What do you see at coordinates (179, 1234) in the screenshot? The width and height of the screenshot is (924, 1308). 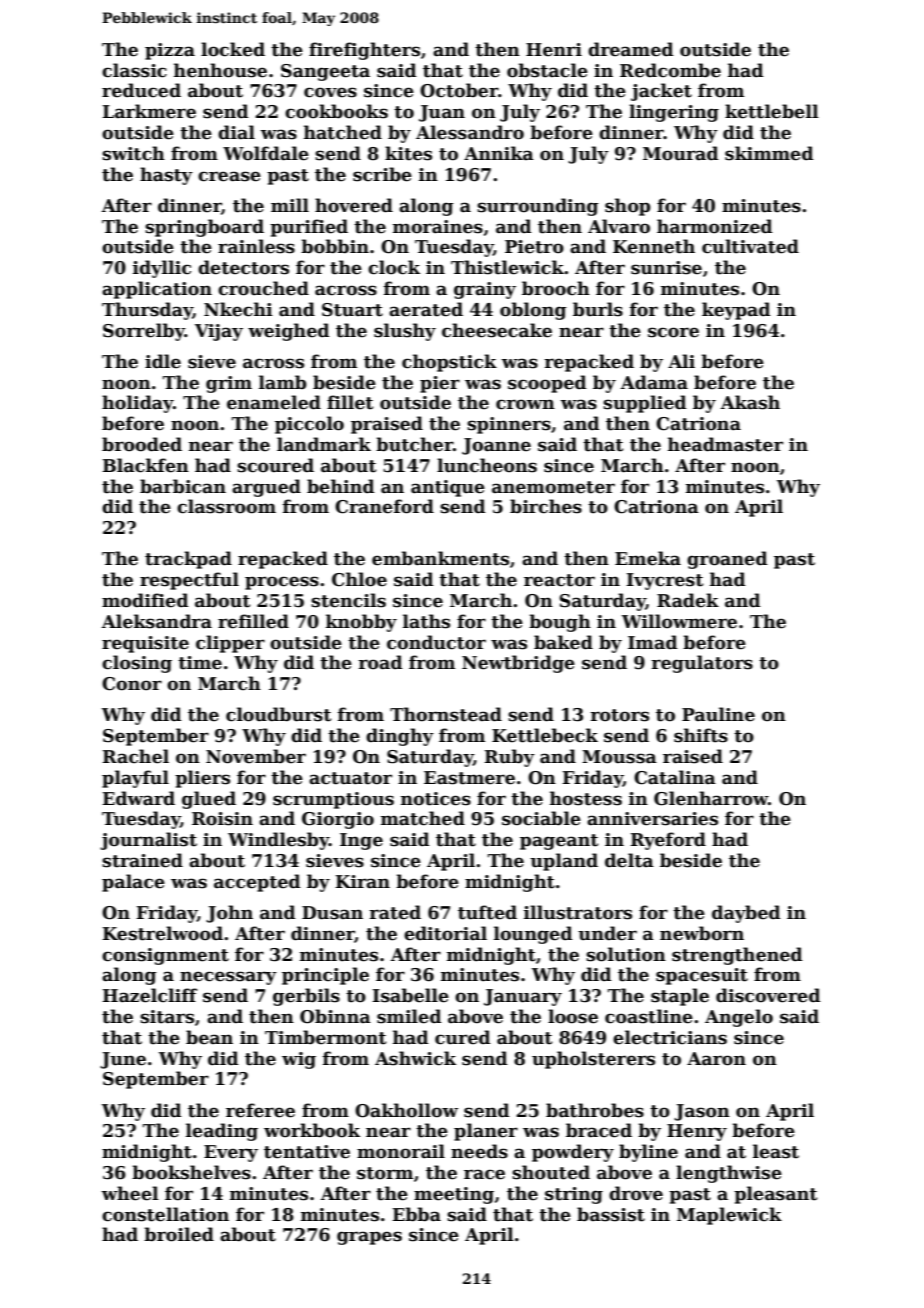 I see `broiled` at bounding box center [179, 1234].
